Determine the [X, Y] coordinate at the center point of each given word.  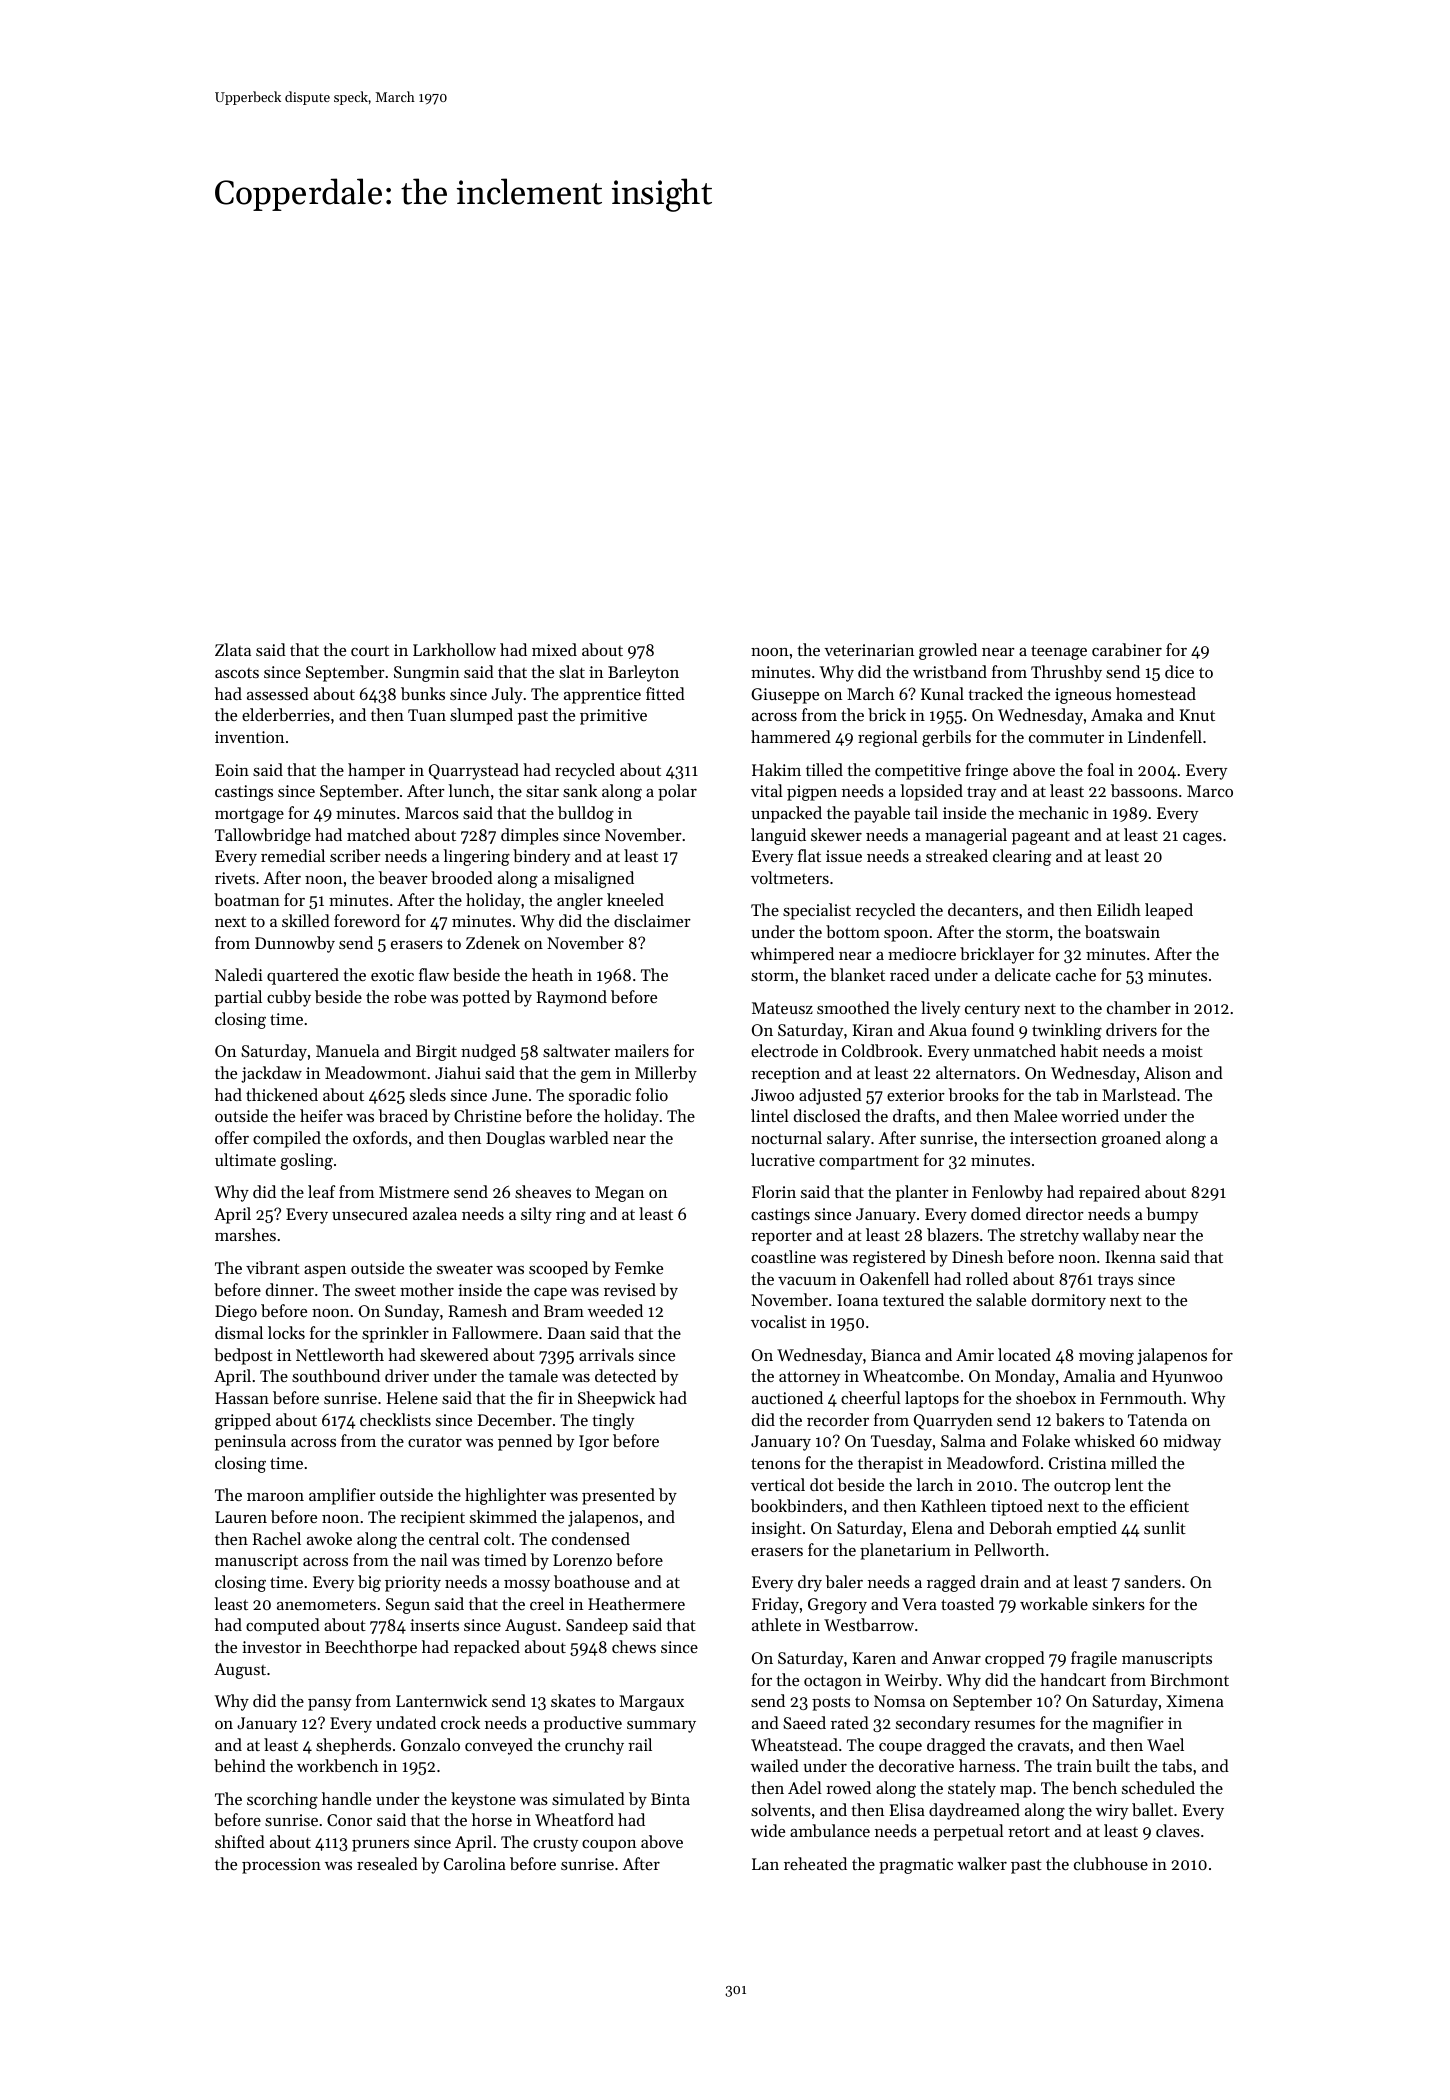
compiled [287, 1139]
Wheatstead [794, 1744]
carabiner [1127, 649]
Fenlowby [1007, 1193]
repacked [487, 1648]
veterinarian [869, 650]
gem [595, 1077]
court [370, 650]
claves [1178, 1830]
